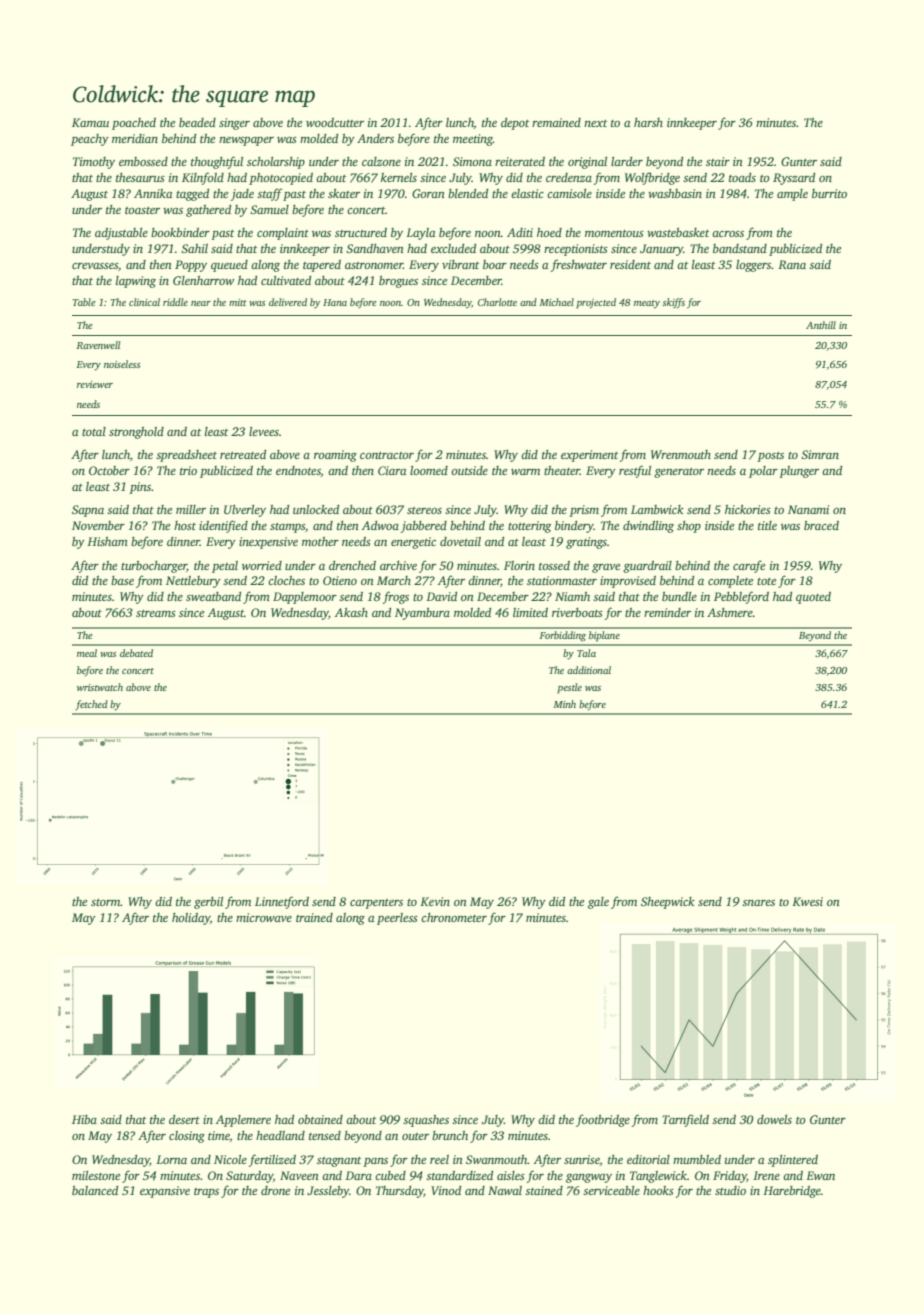  I want to click on Kwesi, so click(807, 901).
